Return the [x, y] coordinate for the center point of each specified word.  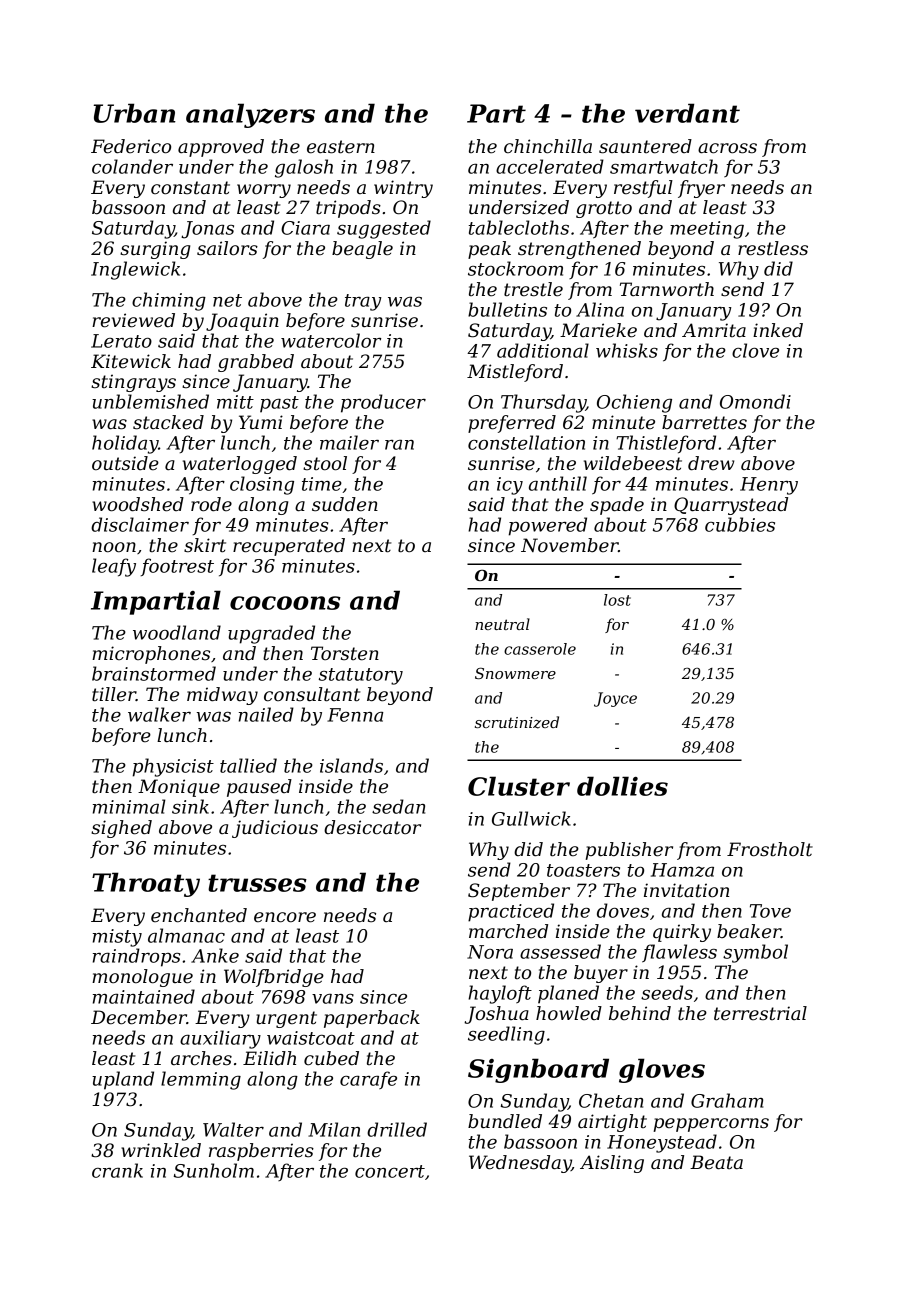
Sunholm [214, 1170]
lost [617, 600]
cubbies [740, 524]
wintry [403, 189]
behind [640, 1013]
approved [221, 148]
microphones [151, 655]
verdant [687, 113]
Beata [716, 1162]
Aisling [612, 1164]
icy [510, 486]
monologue [142, 978]
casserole [540, 649]
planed [568, 994]
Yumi [261, 422]
